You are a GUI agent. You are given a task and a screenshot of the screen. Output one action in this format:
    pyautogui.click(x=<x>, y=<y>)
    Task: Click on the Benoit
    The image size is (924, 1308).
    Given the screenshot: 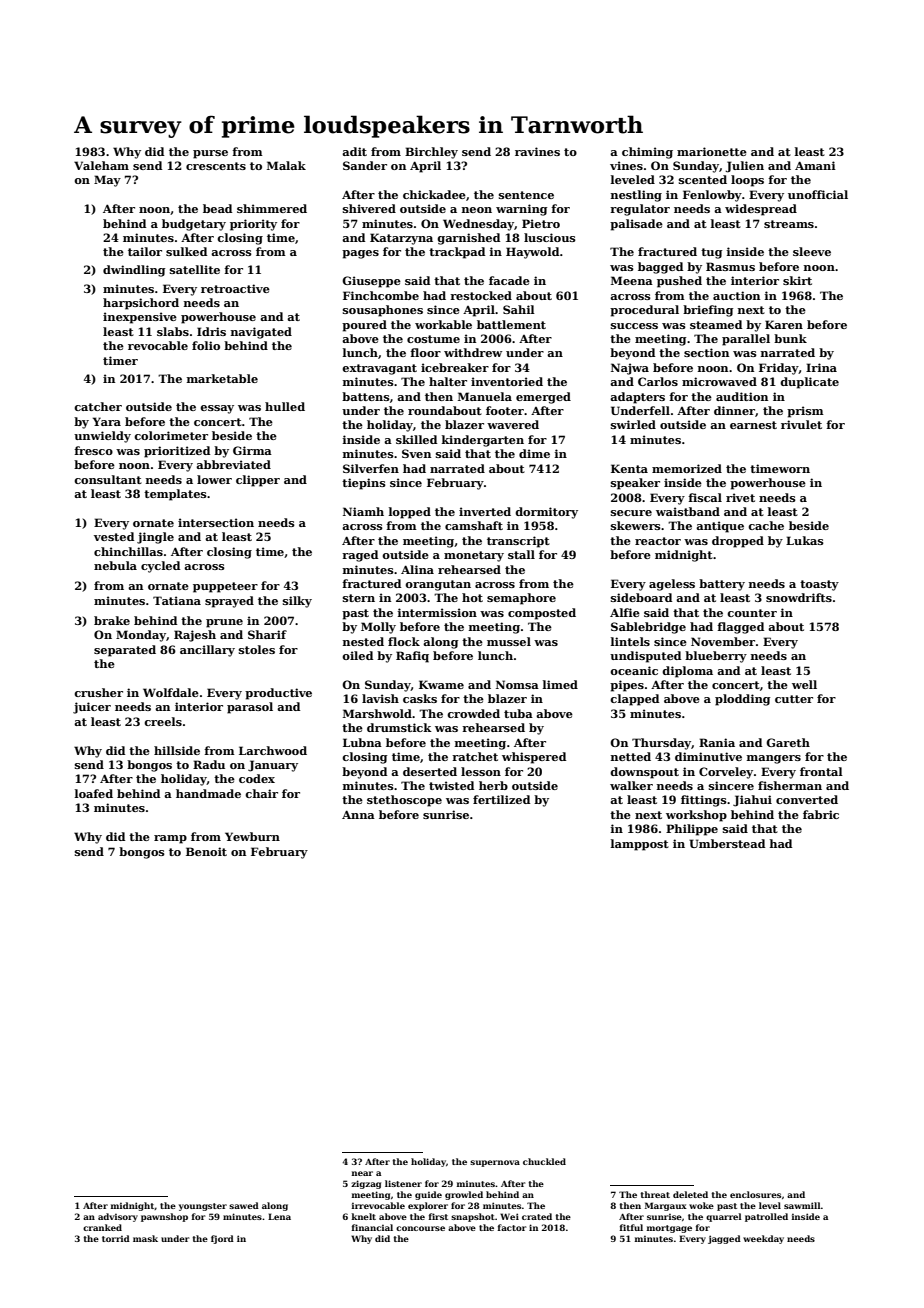 What is the action you would take?
    pyautogui.click(x=206, y=851)
